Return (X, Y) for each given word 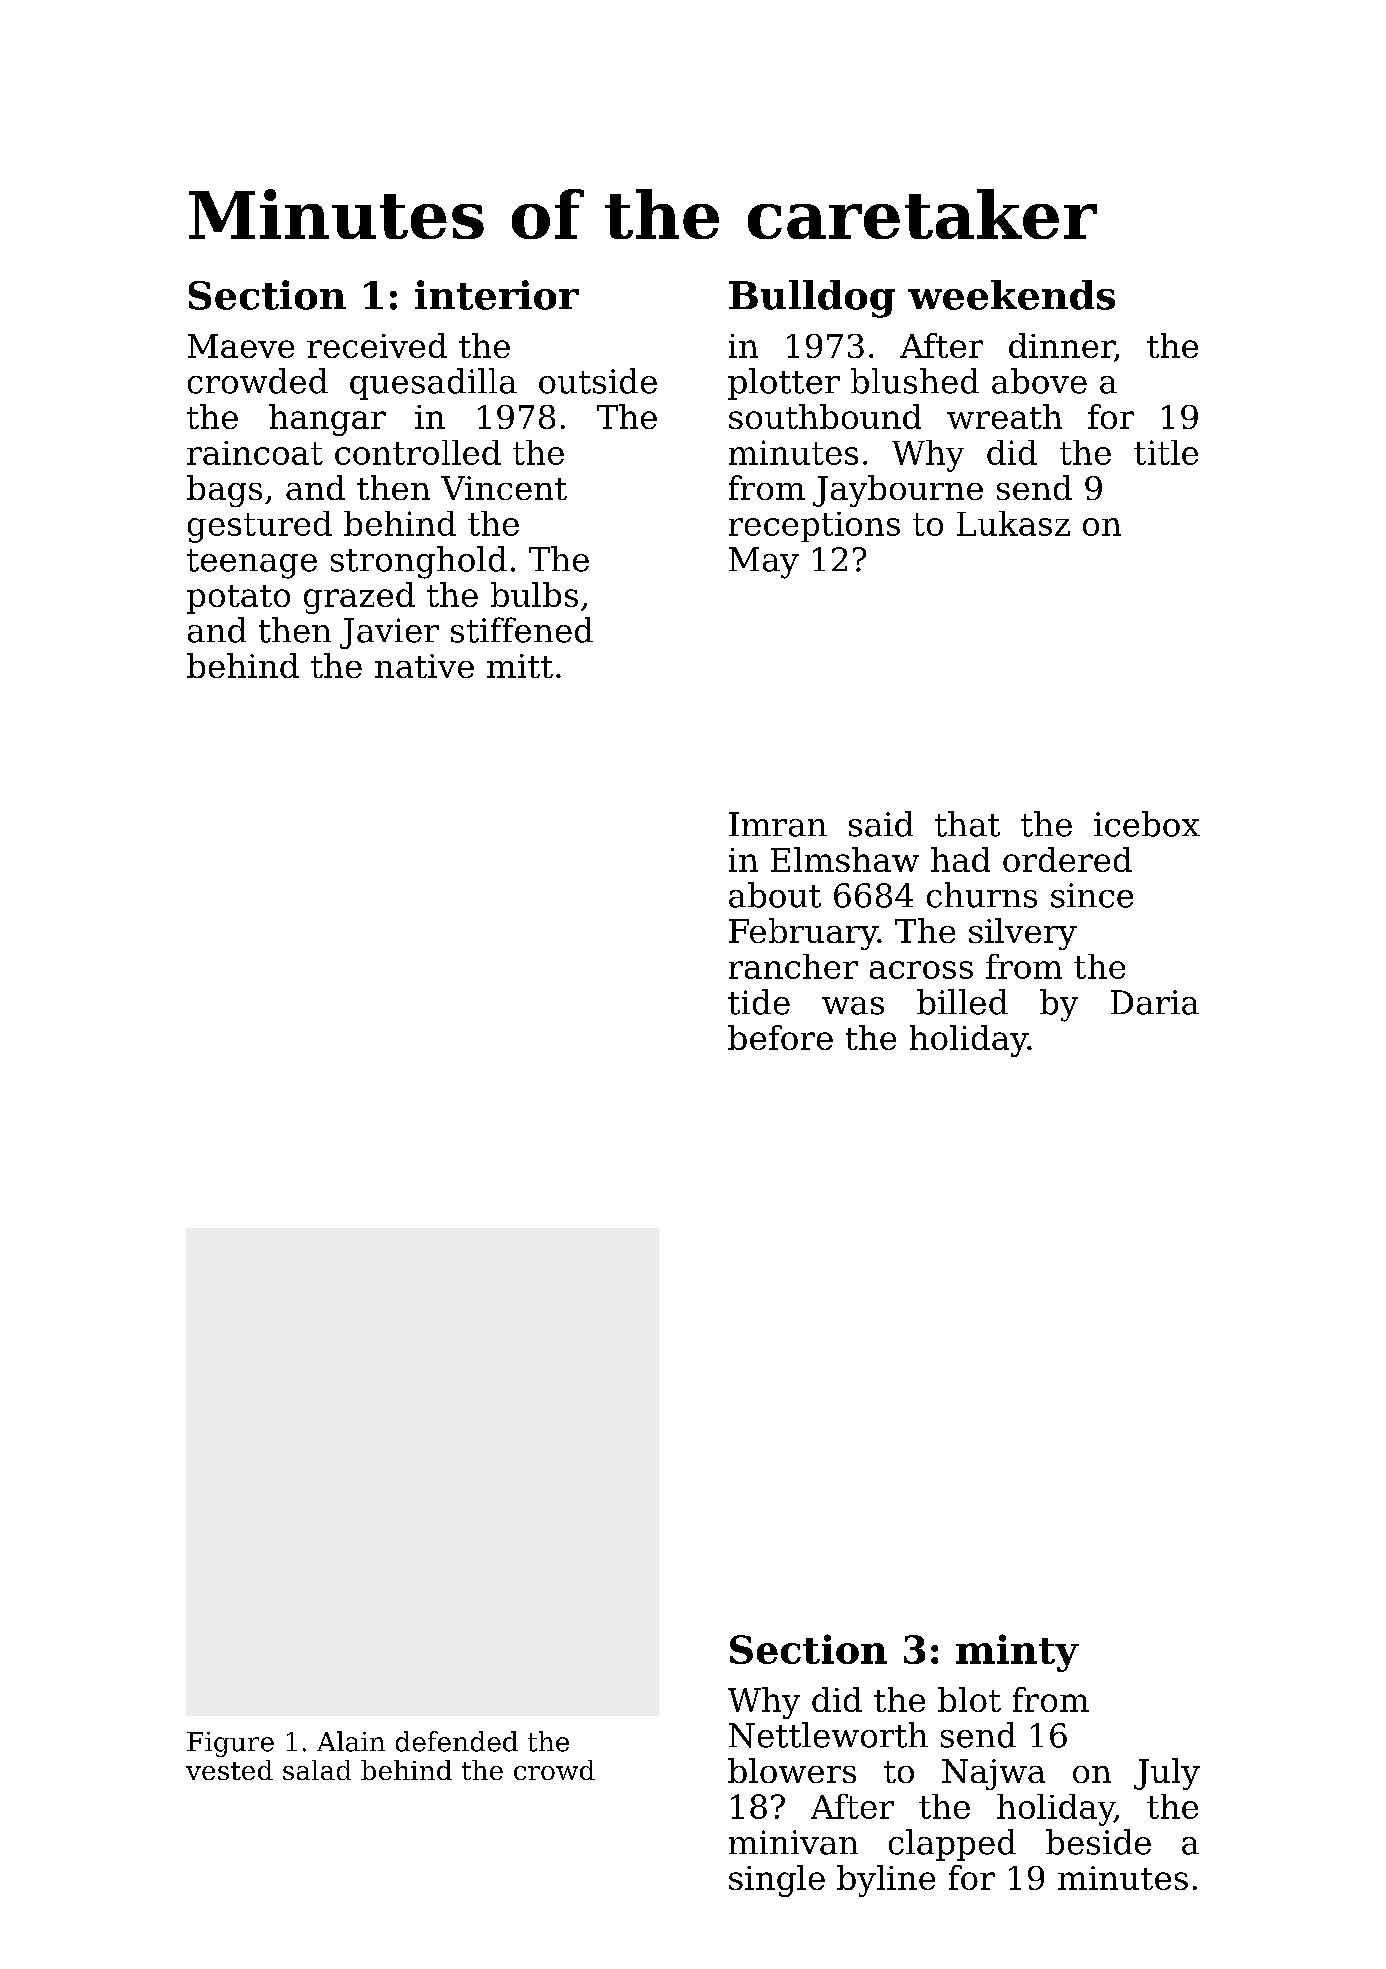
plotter (784, 384)
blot (969, 1699)
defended (457, 1741)
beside (1098, 1842)
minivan (793, 1842)
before (780, 1037)
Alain (351, 1741)
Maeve (241, 346)
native (424, 666)
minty (1017, 1653)
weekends (1011, 295)
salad (317, 1770)
